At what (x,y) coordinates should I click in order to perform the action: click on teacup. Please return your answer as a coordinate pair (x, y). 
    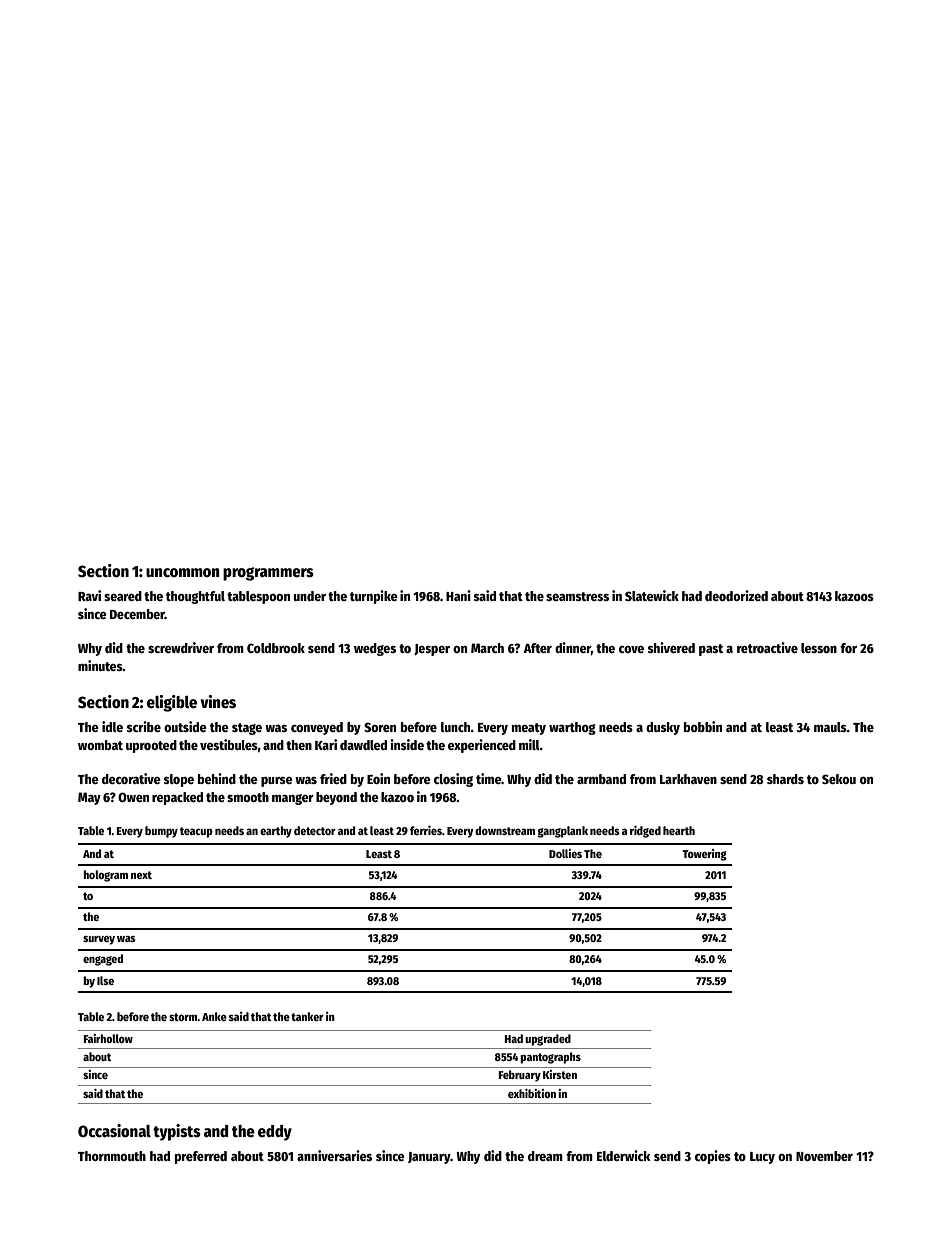
    Looking at the image, I should click on (196, 832).
